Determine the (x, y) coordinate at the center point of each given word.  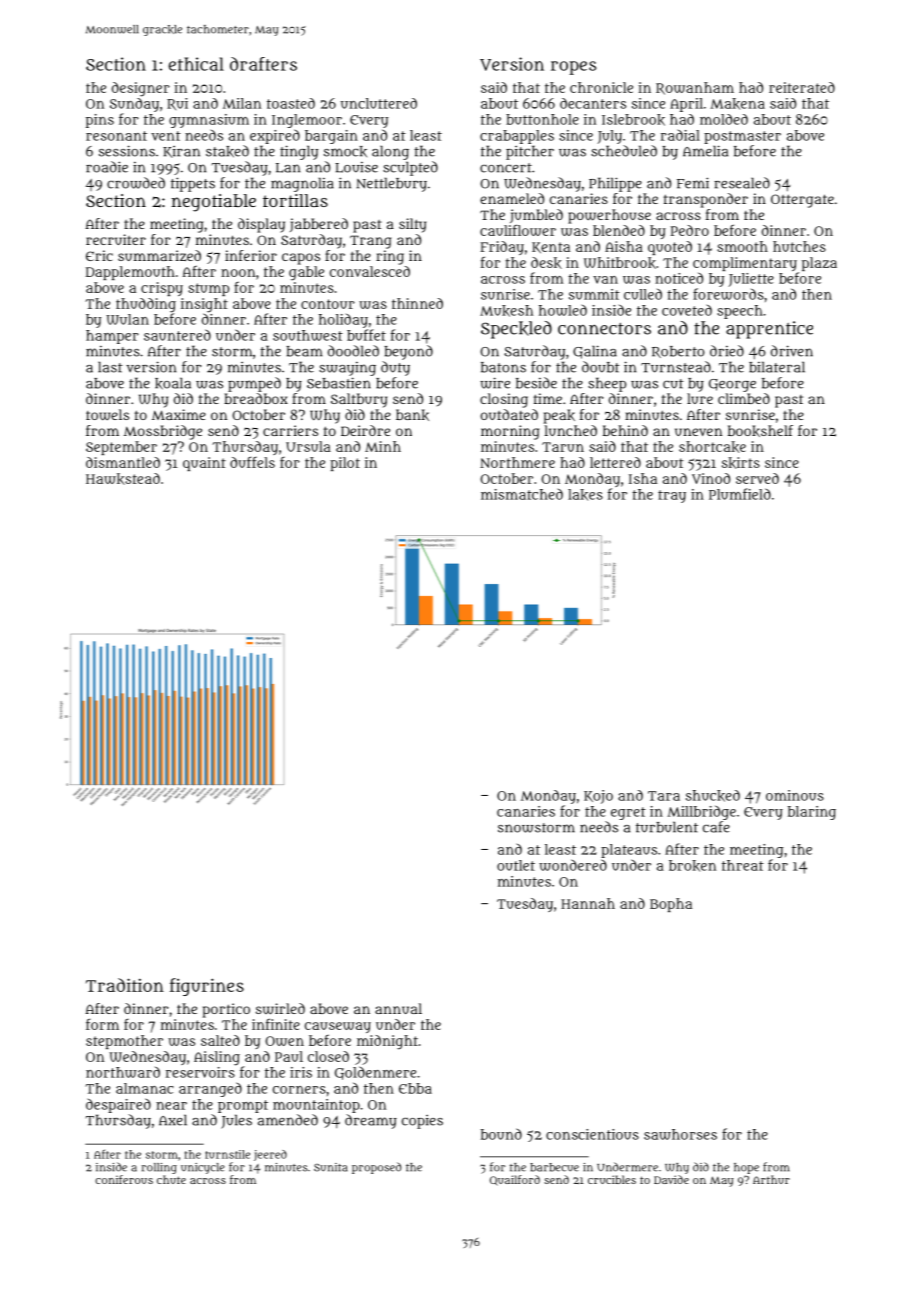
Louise (356, 167)
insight (204, 305)
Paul (289, 1056)
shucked (713, 796)
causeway (338, 1027)
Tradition (125, 985)
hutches (799, 246)
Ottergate (802, 201)
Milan (242, 103)
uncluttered (379, 103)
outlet (516, 865)
